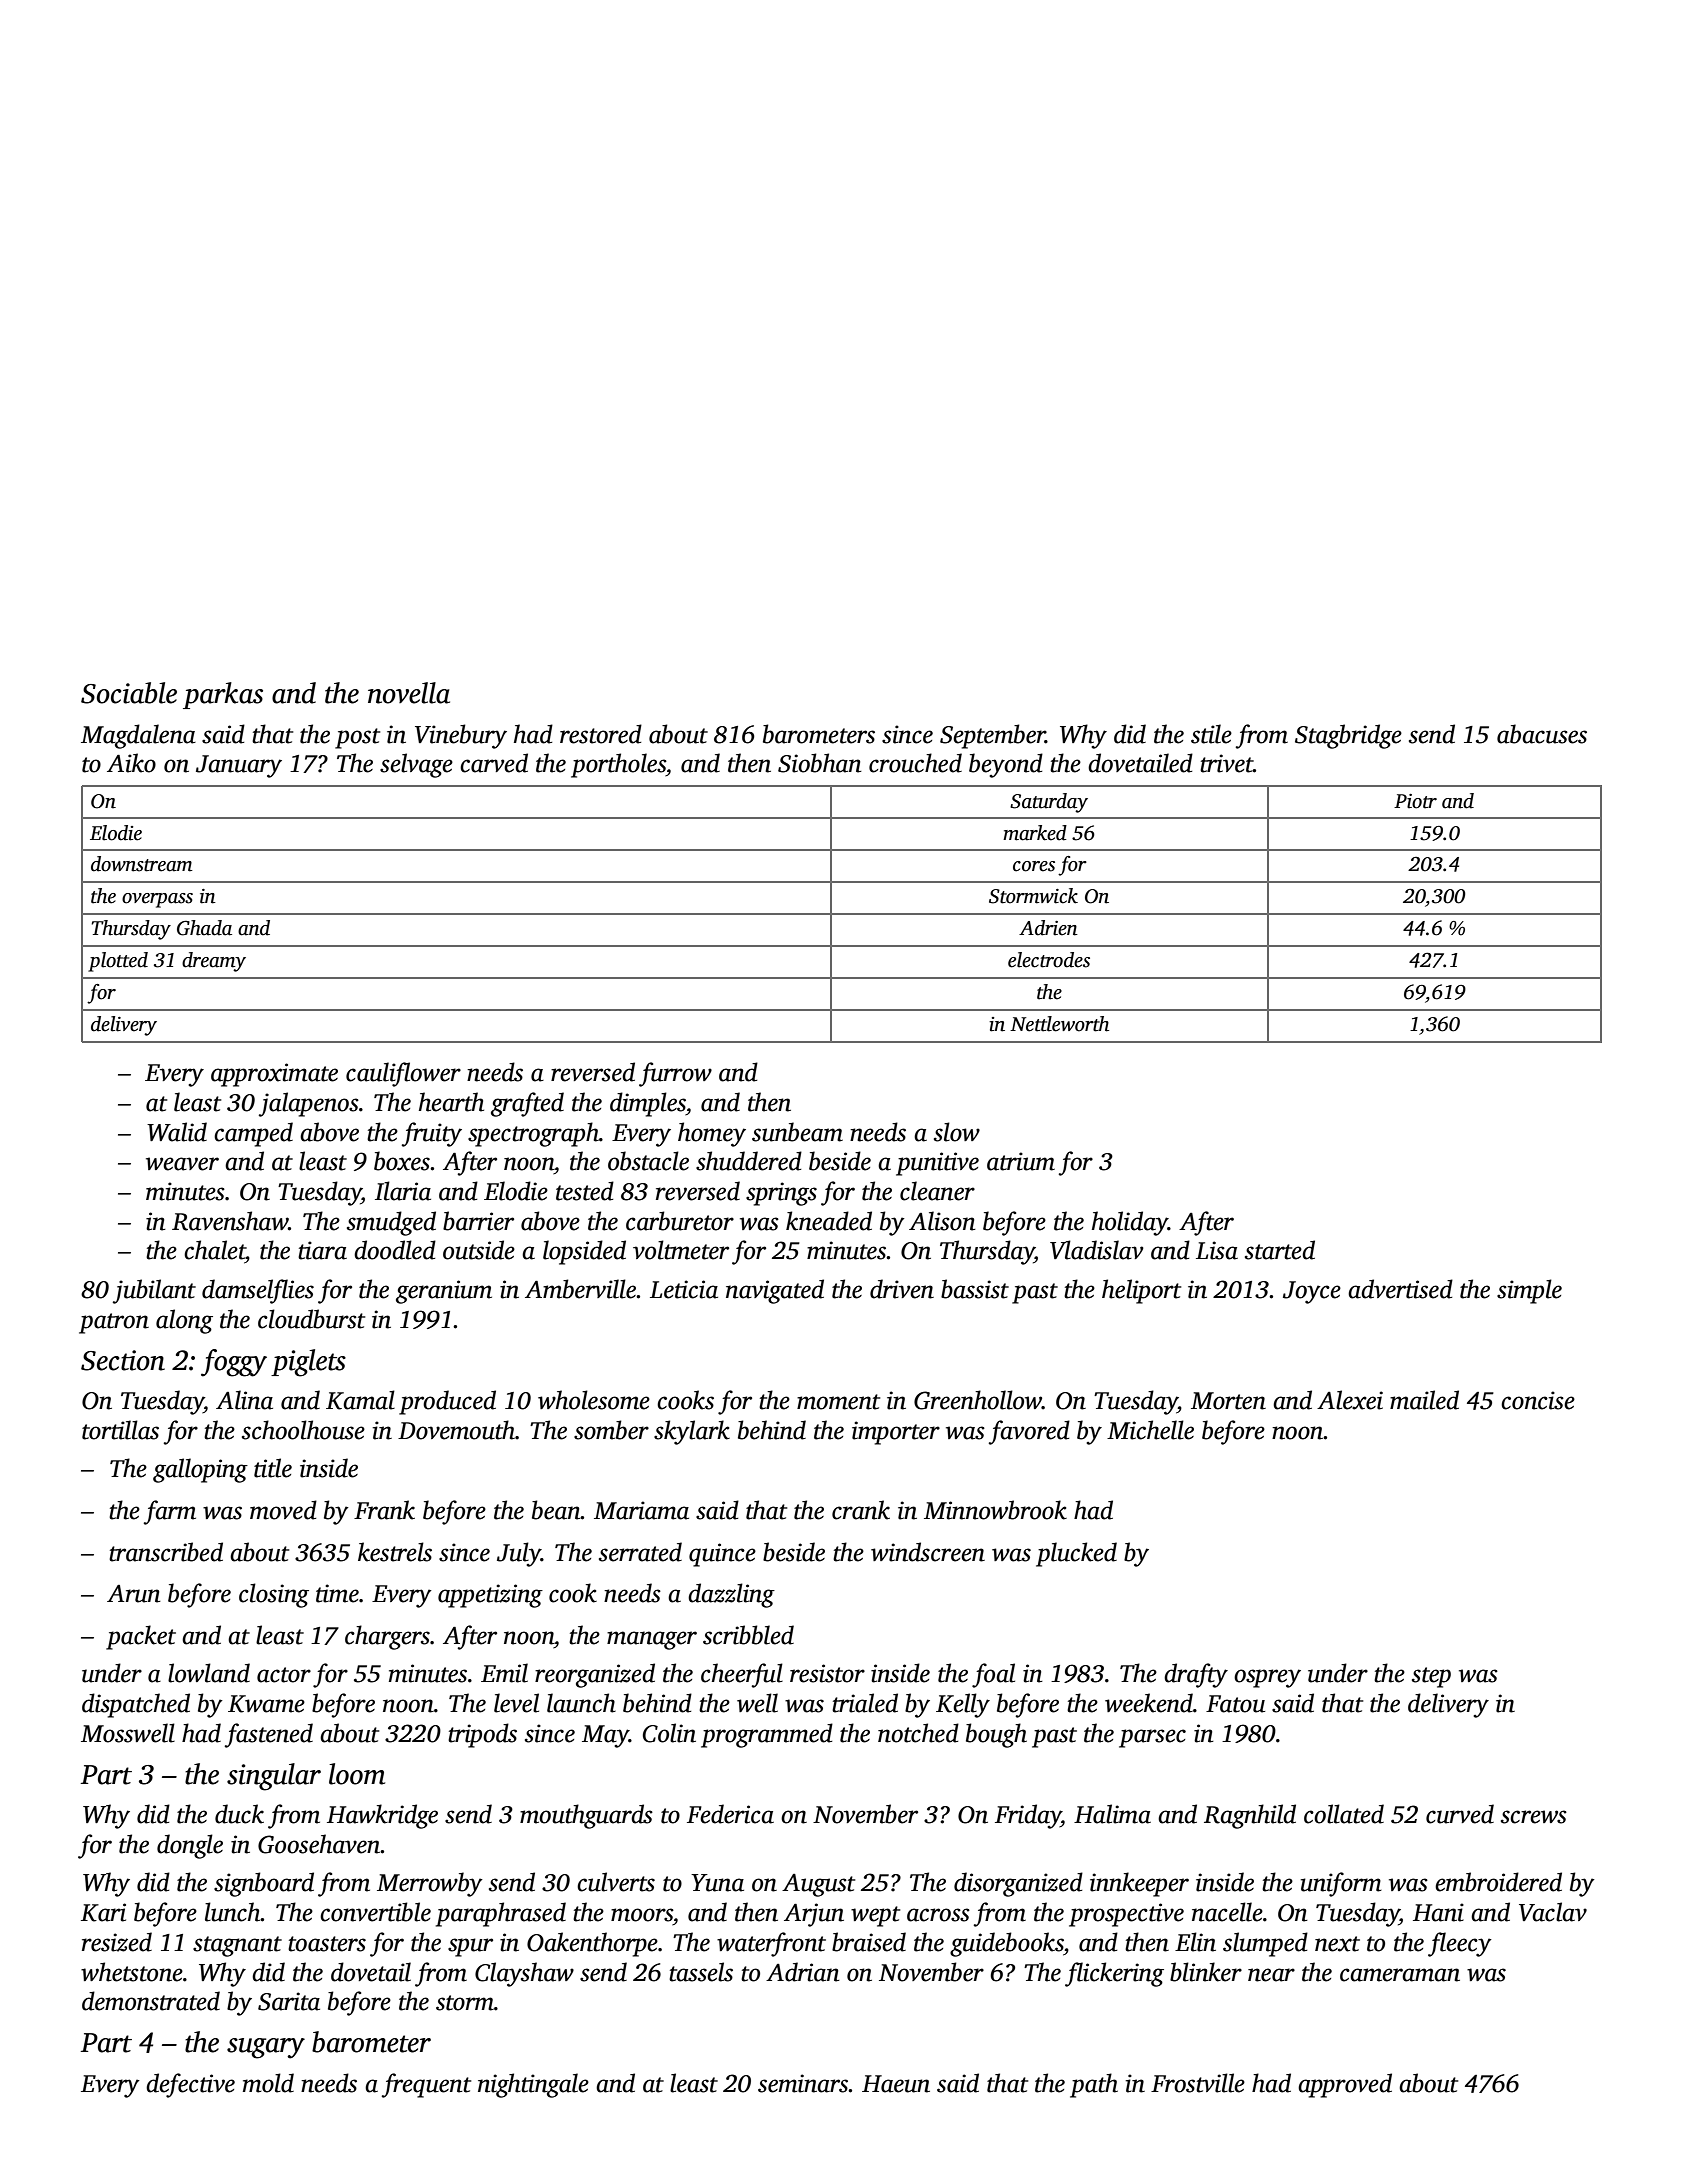 The height and width of the screenshot is (2178, 1683). What do you see at coordinates (1076, 1554) in the screenshot?
I see `plucked` at bounding box center [1076, 1554].
